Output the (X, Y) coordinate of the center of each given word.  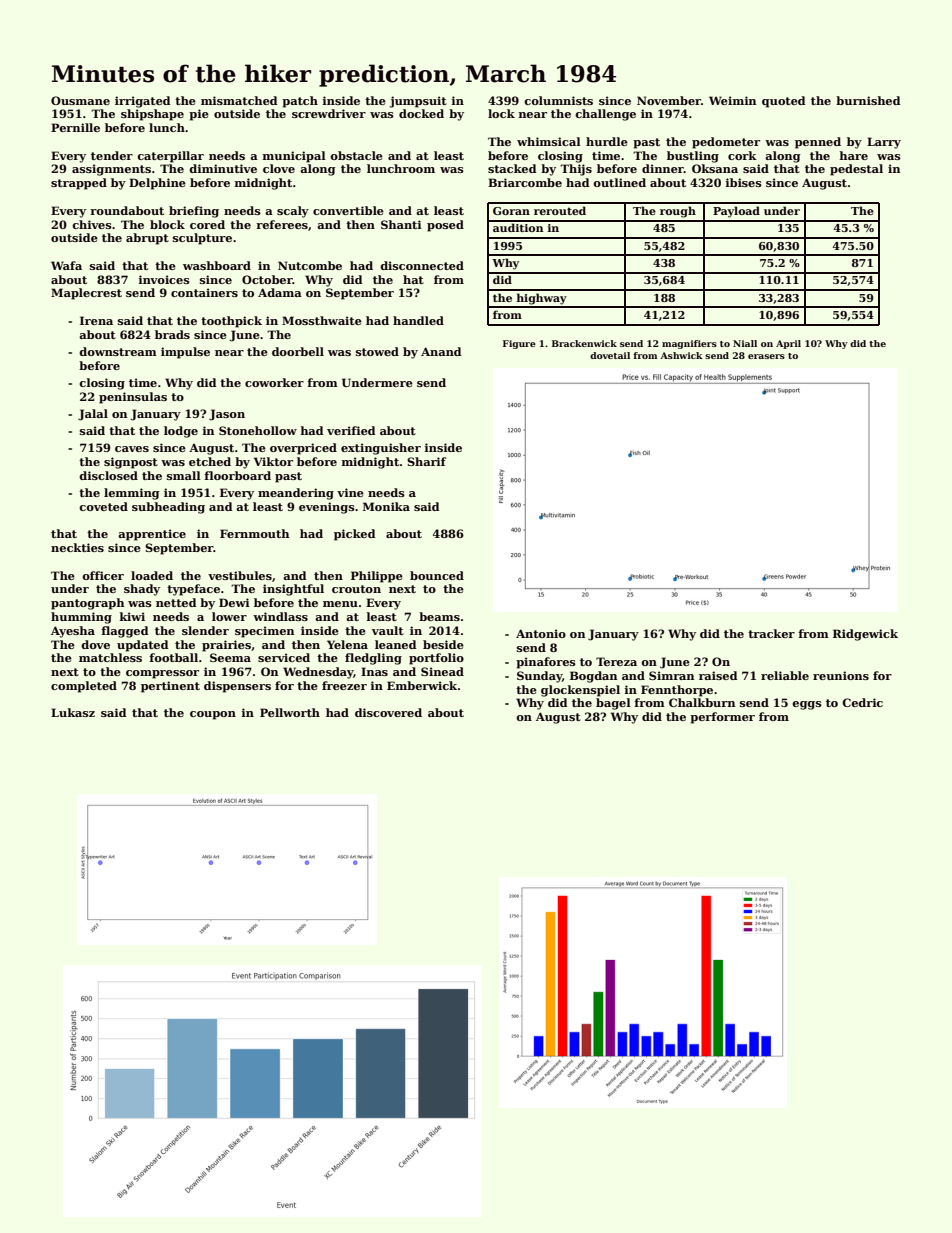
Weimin (732, 100)
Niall (745, 343)
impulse (185, 353)
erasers (766, 356)
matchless (110, 657)
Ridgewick (865, 635)
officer (103, 575)
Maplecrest (86, 294)
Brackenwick (584, 343)
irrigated (143, 102)
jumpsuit (418, 102)
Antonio (541, 633)
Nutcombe (310, 265)
